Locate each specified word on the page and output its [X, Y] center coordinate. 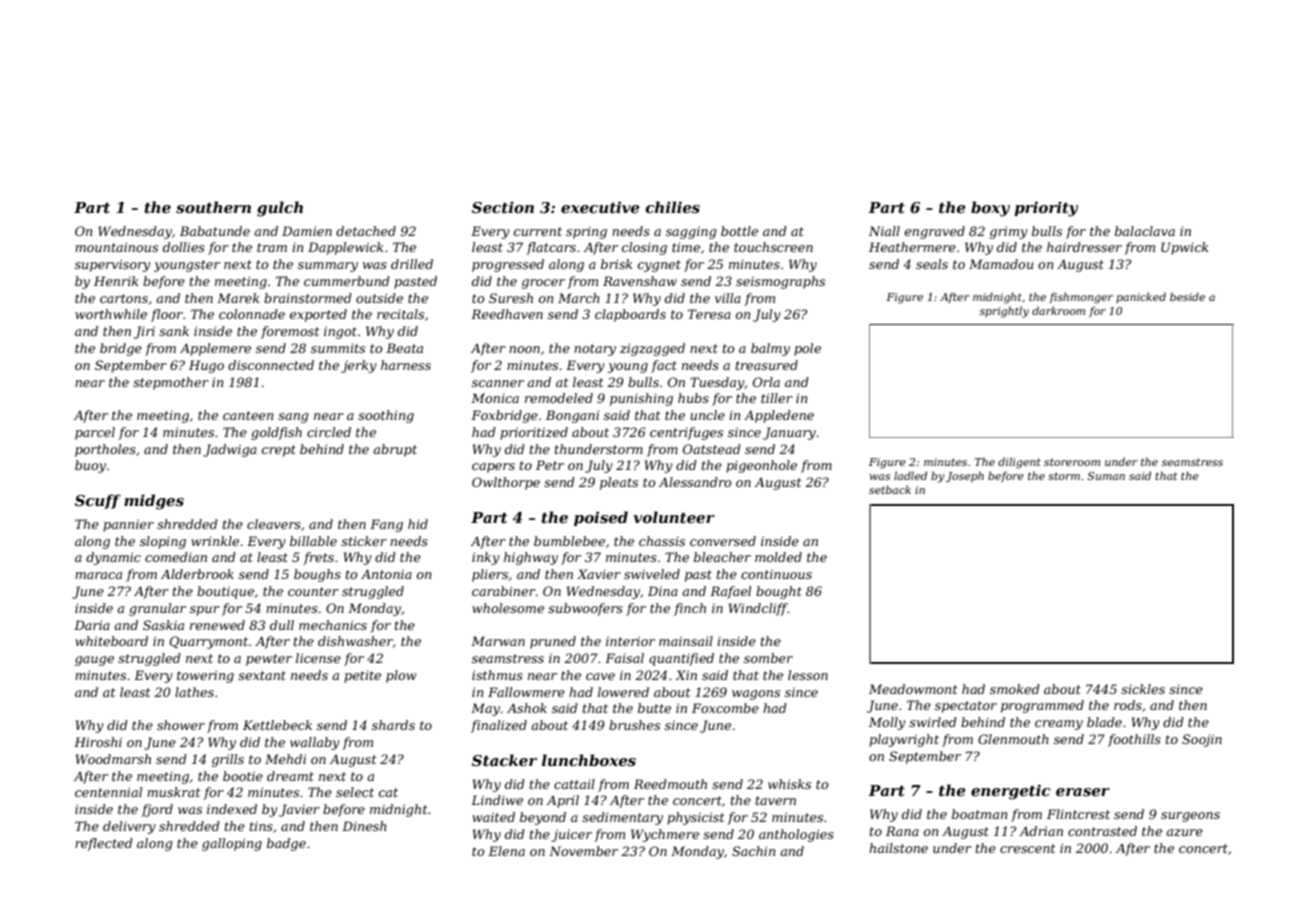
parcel [95, 433]
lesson [808, 675]
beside [1187, 296]
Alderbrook [197, 574]
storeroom [1072, 462]
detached [366, 231]
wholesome [508, 608]
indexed [232, 809]
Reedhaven [507, 314]
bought [779, 592]
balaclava [1145, 231]
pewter [269, 660]
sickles [1143, 689]
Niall [884, 231]
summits [338, 348]
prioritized [534, 433]
